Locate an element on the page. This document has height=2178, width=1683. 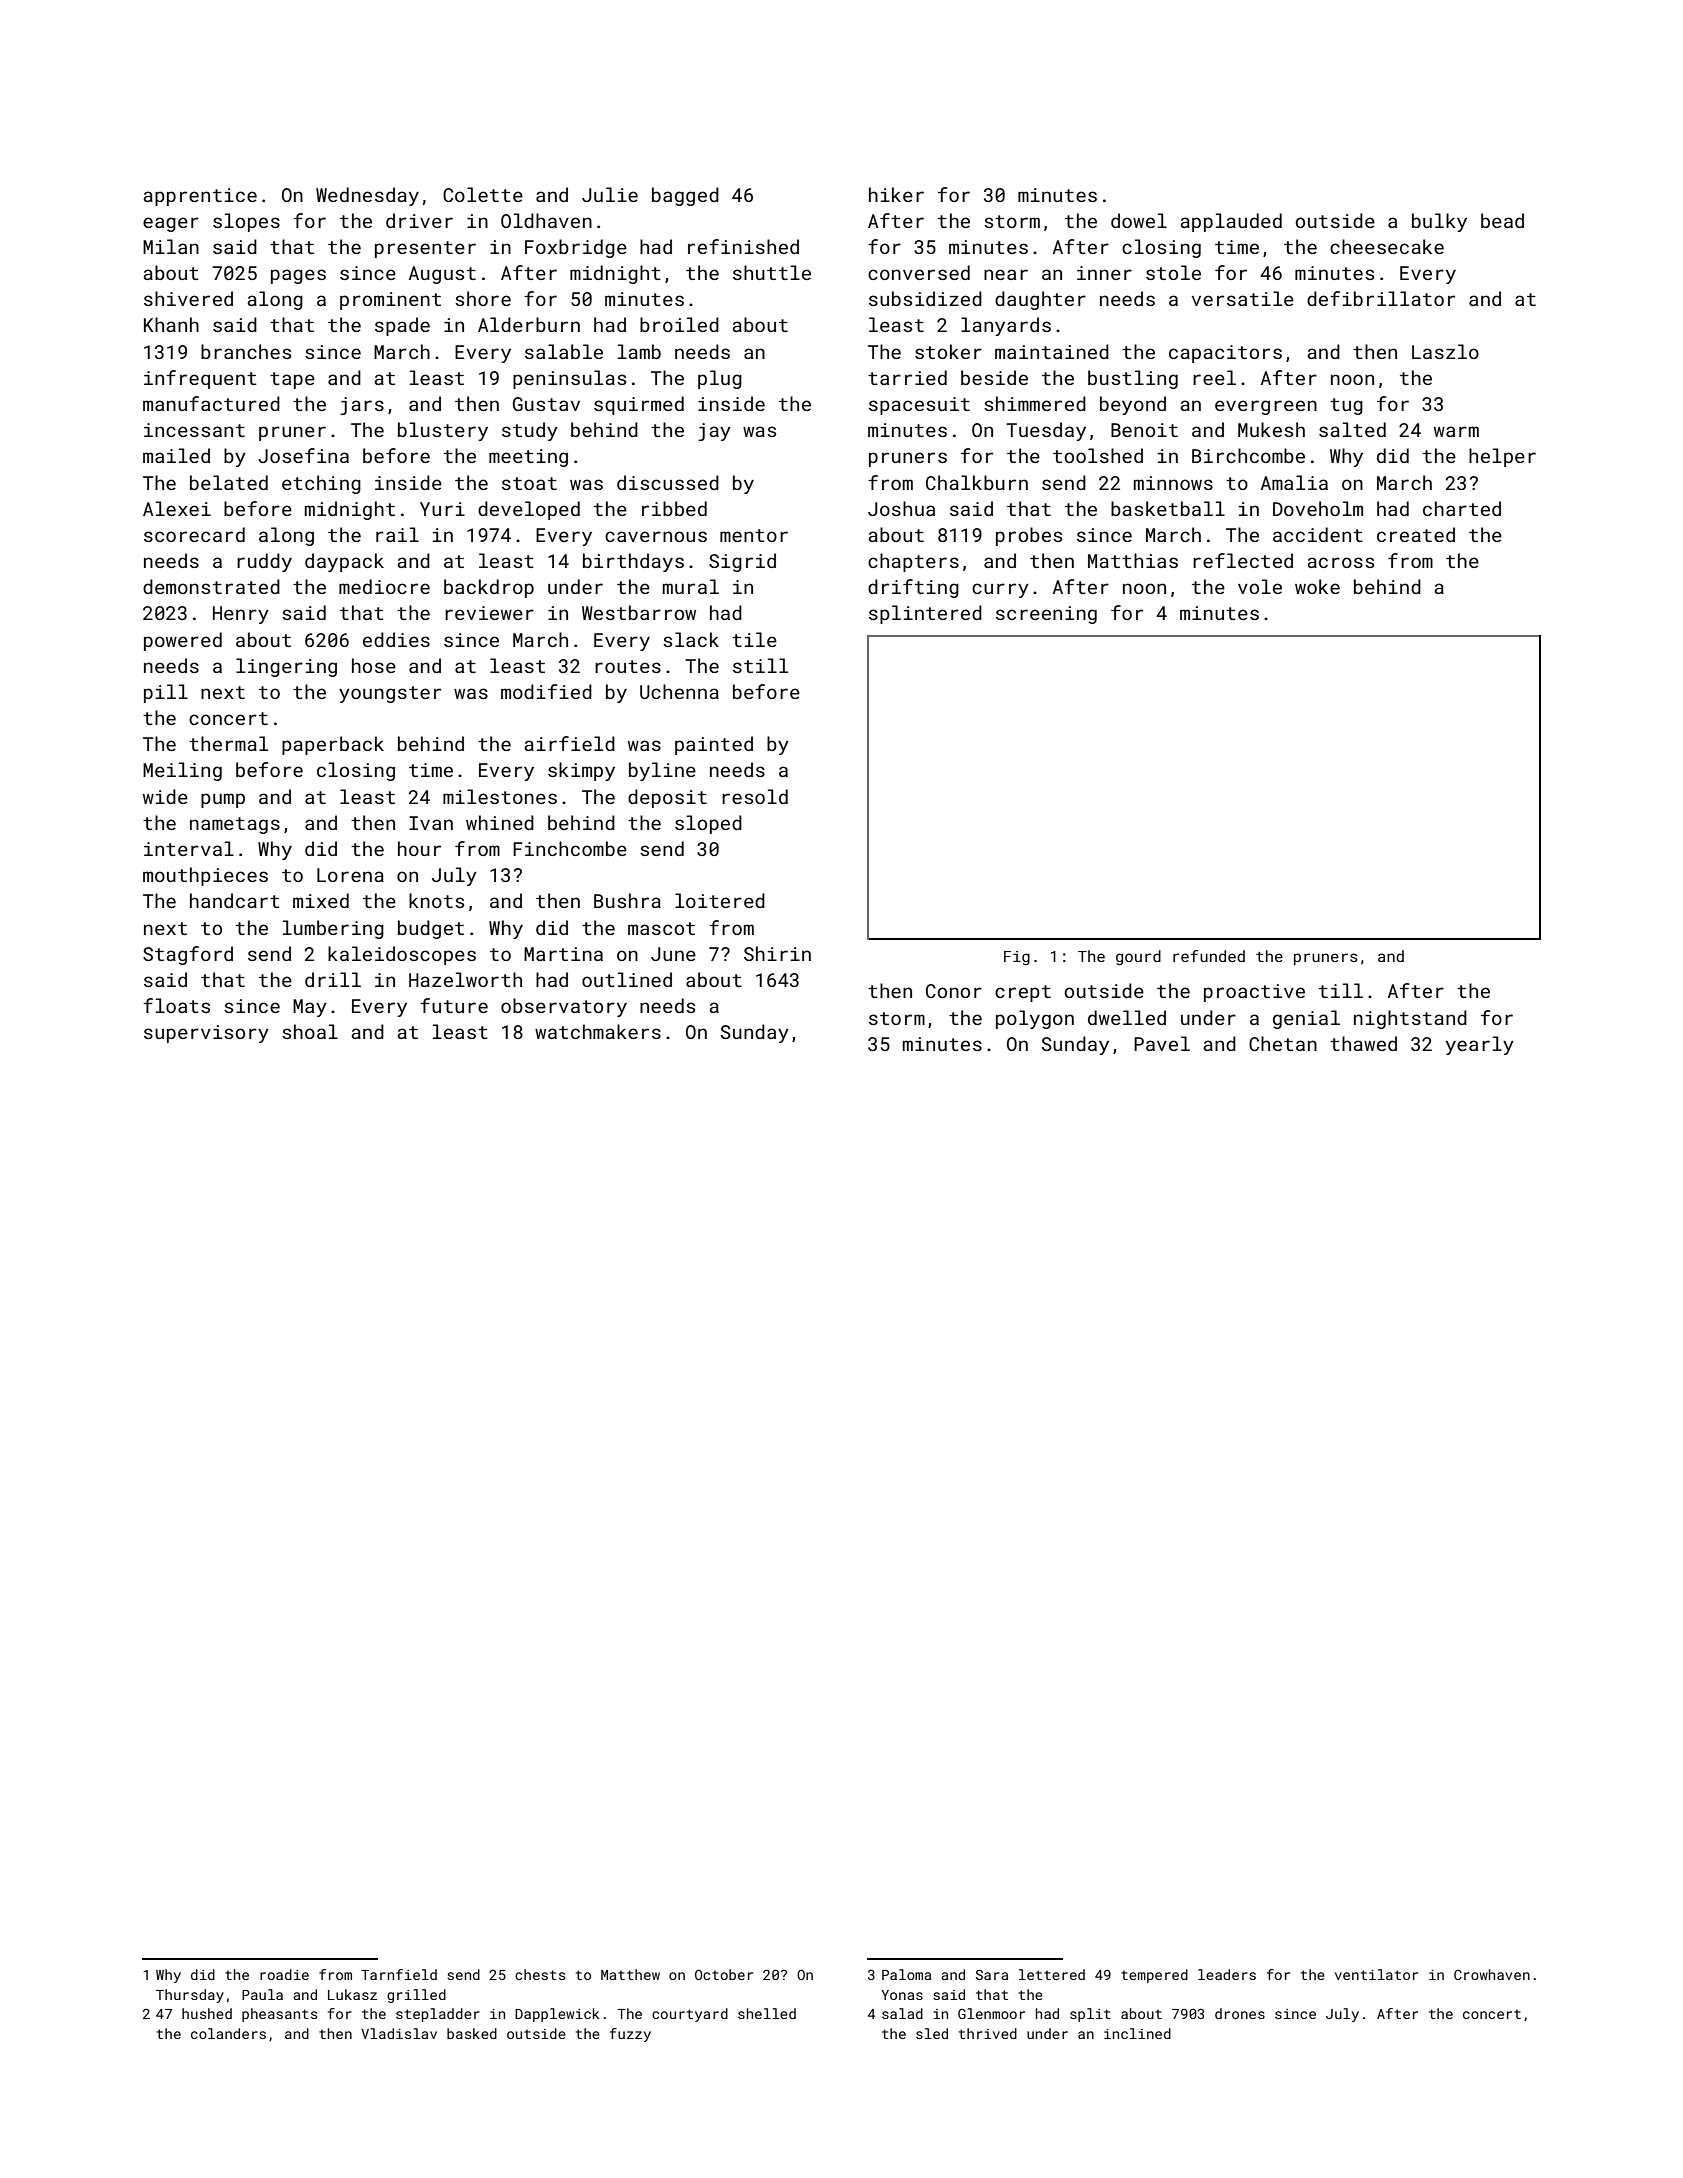
discussed is located at coordinates (668, 482).
